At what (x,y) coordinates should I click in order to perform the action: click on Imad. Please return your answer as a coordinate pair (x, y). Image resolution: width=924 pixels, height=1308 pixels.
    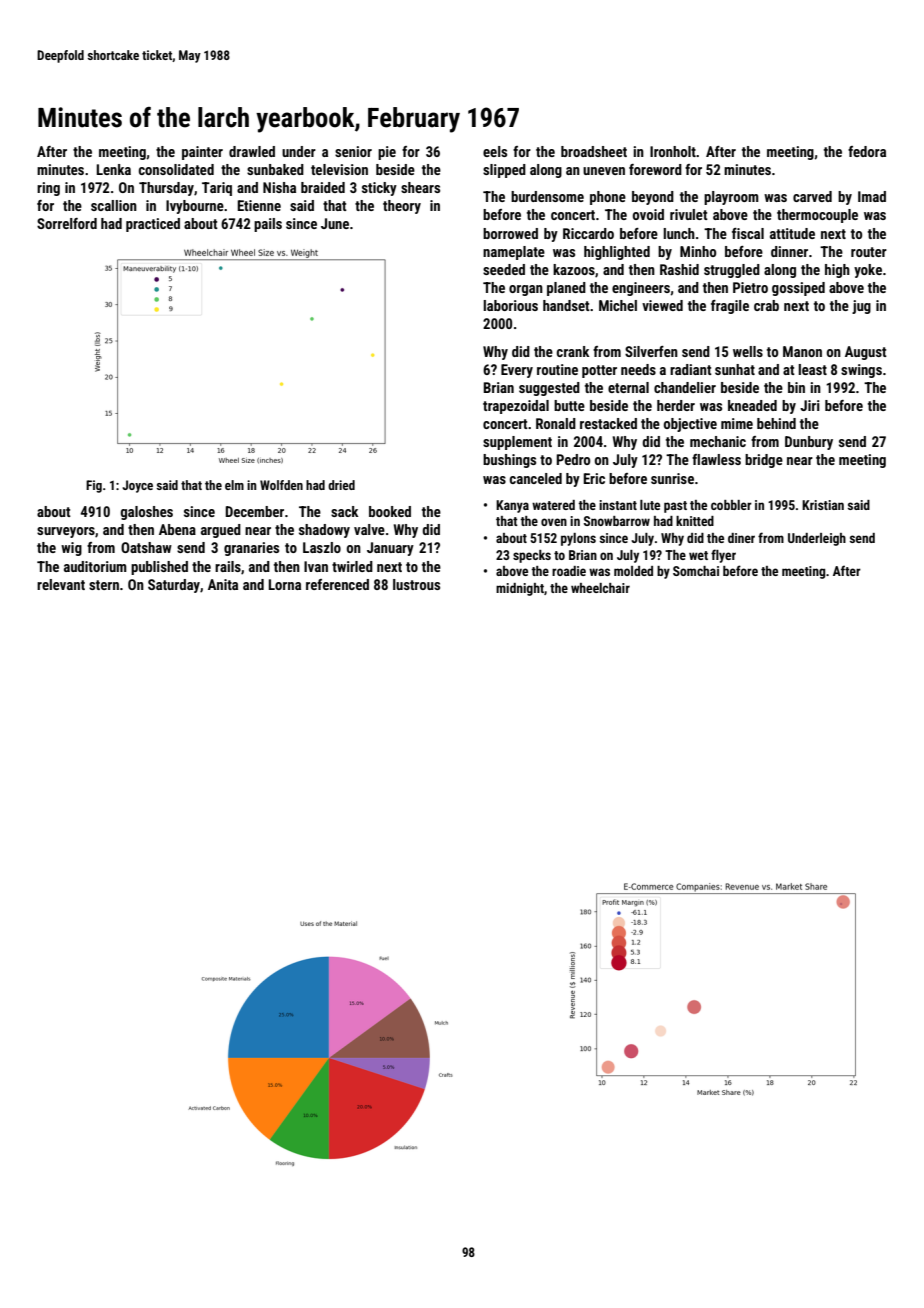
    Looking at the image, I should click on (872, 196).
